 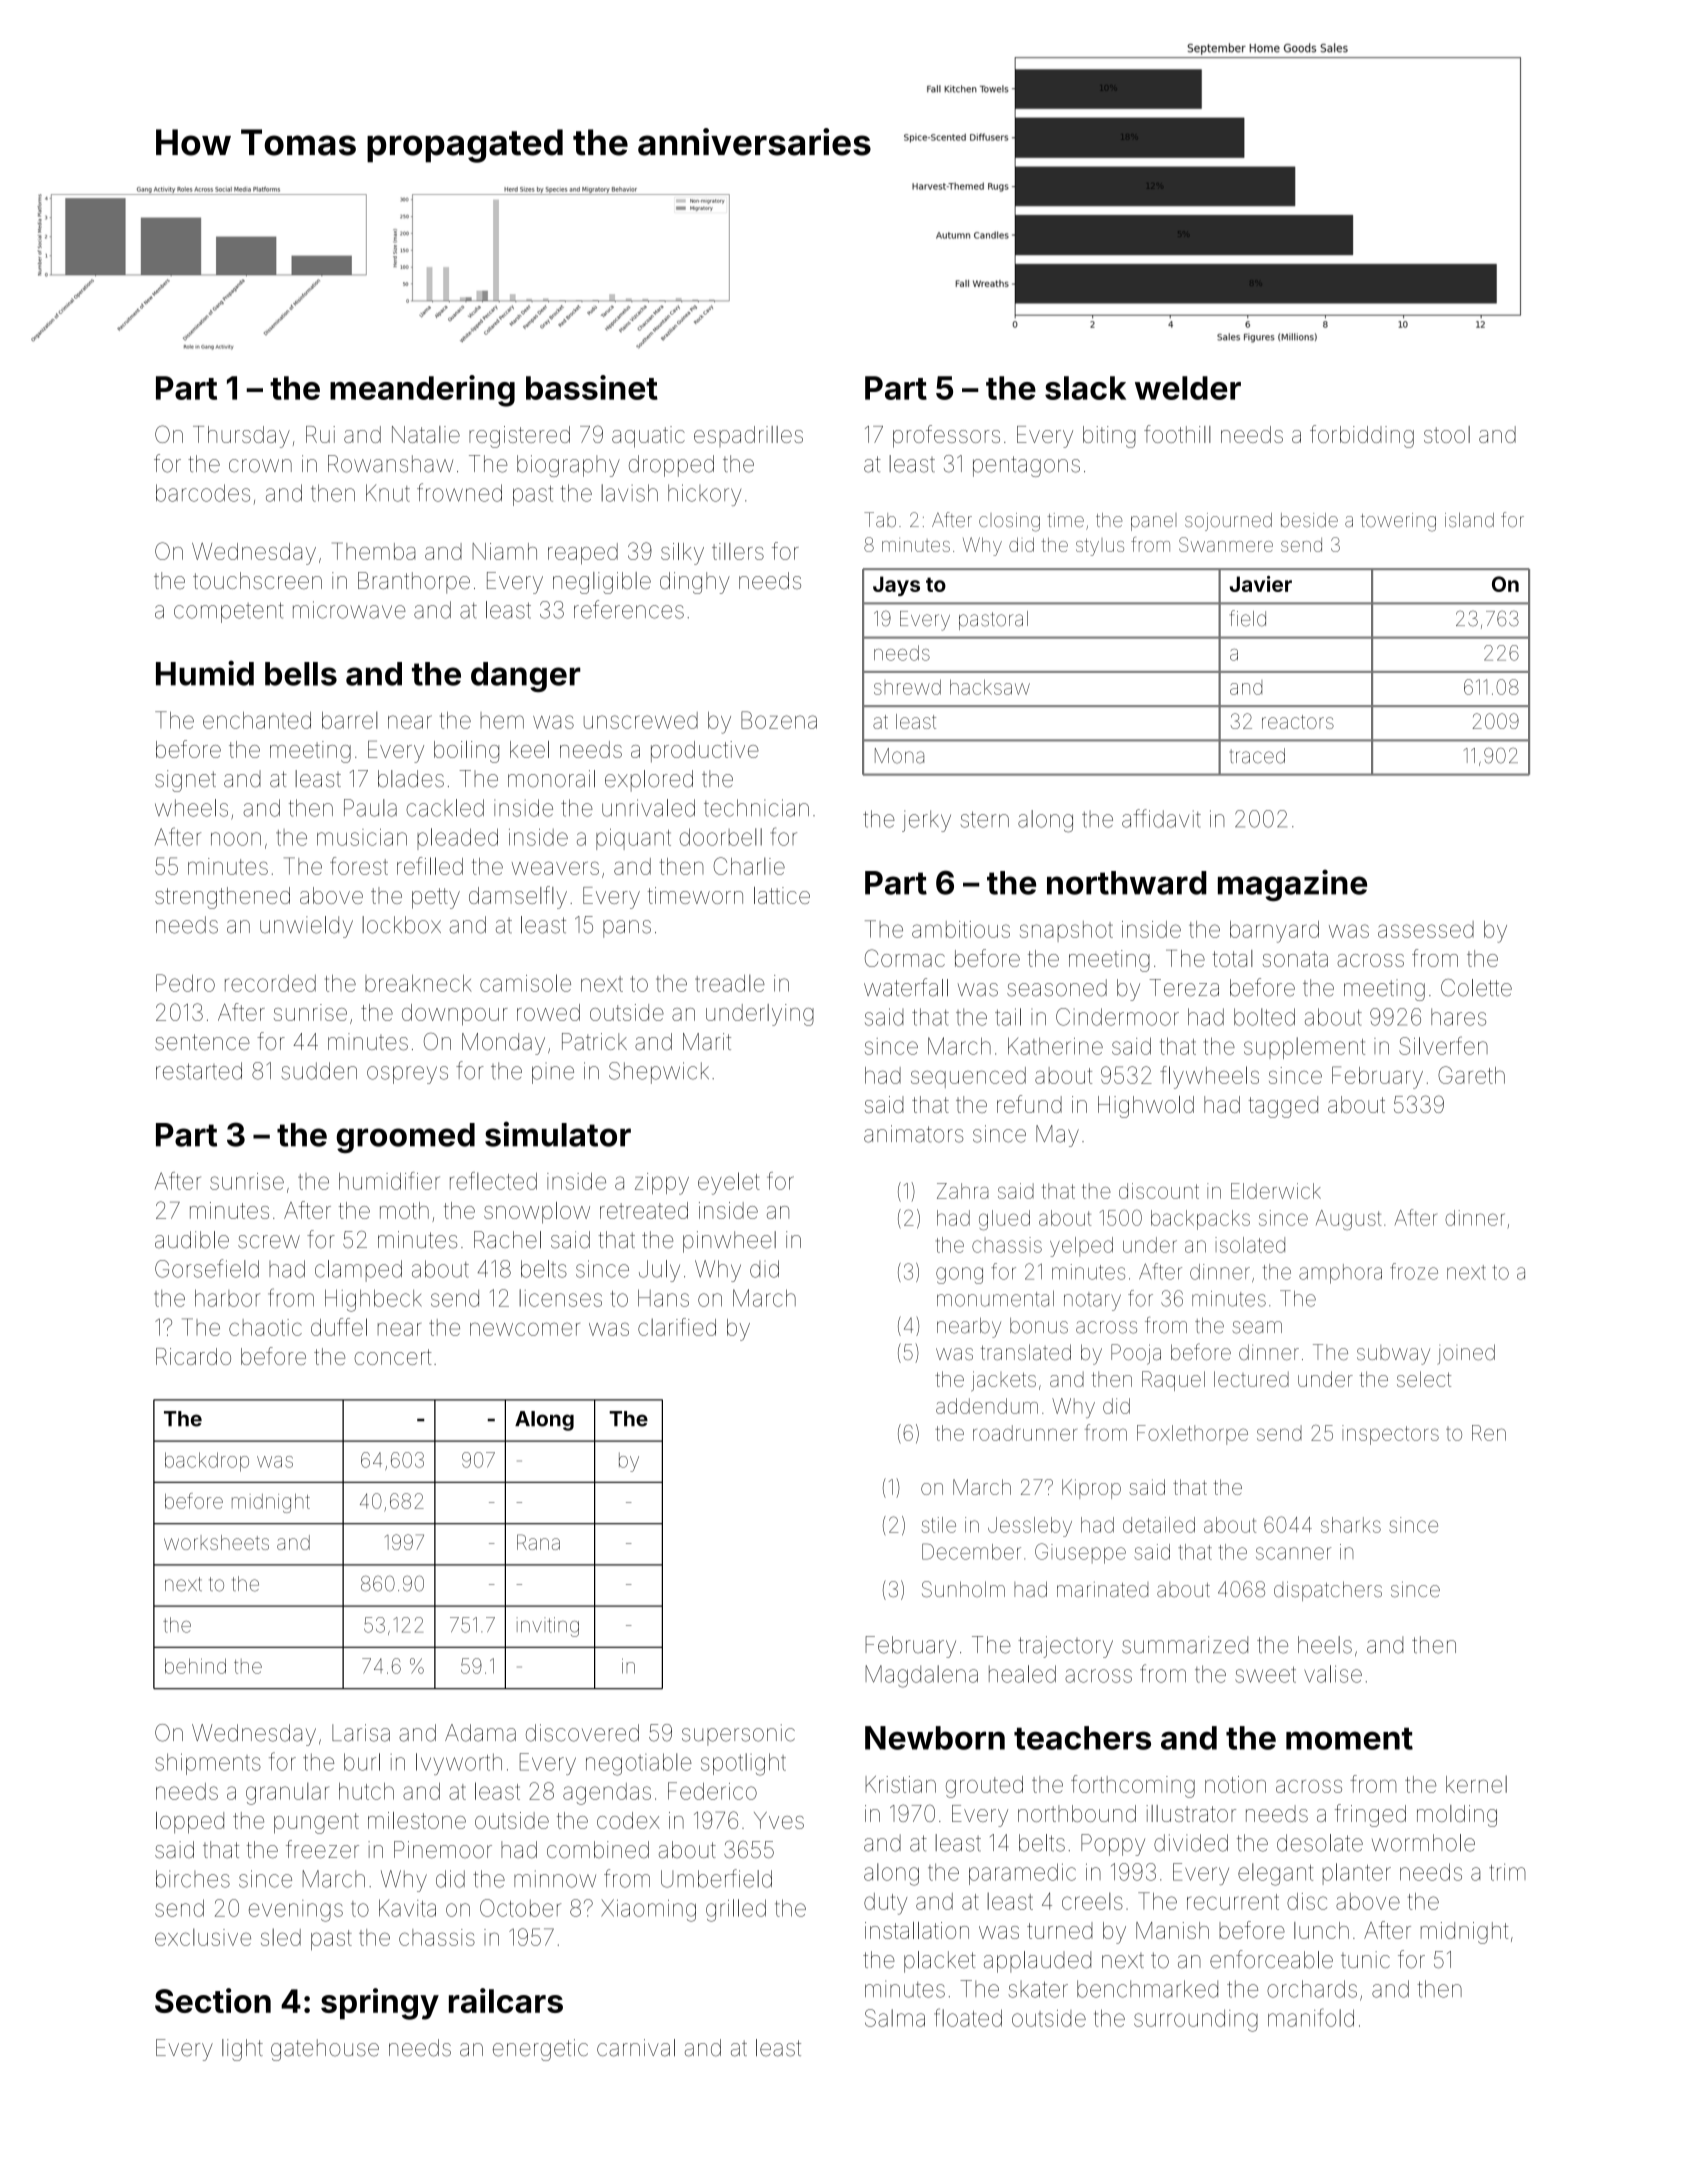 What do you see at coordinates (260, 466) in the image?
I see `crown` at bounding box center [260, 466].
